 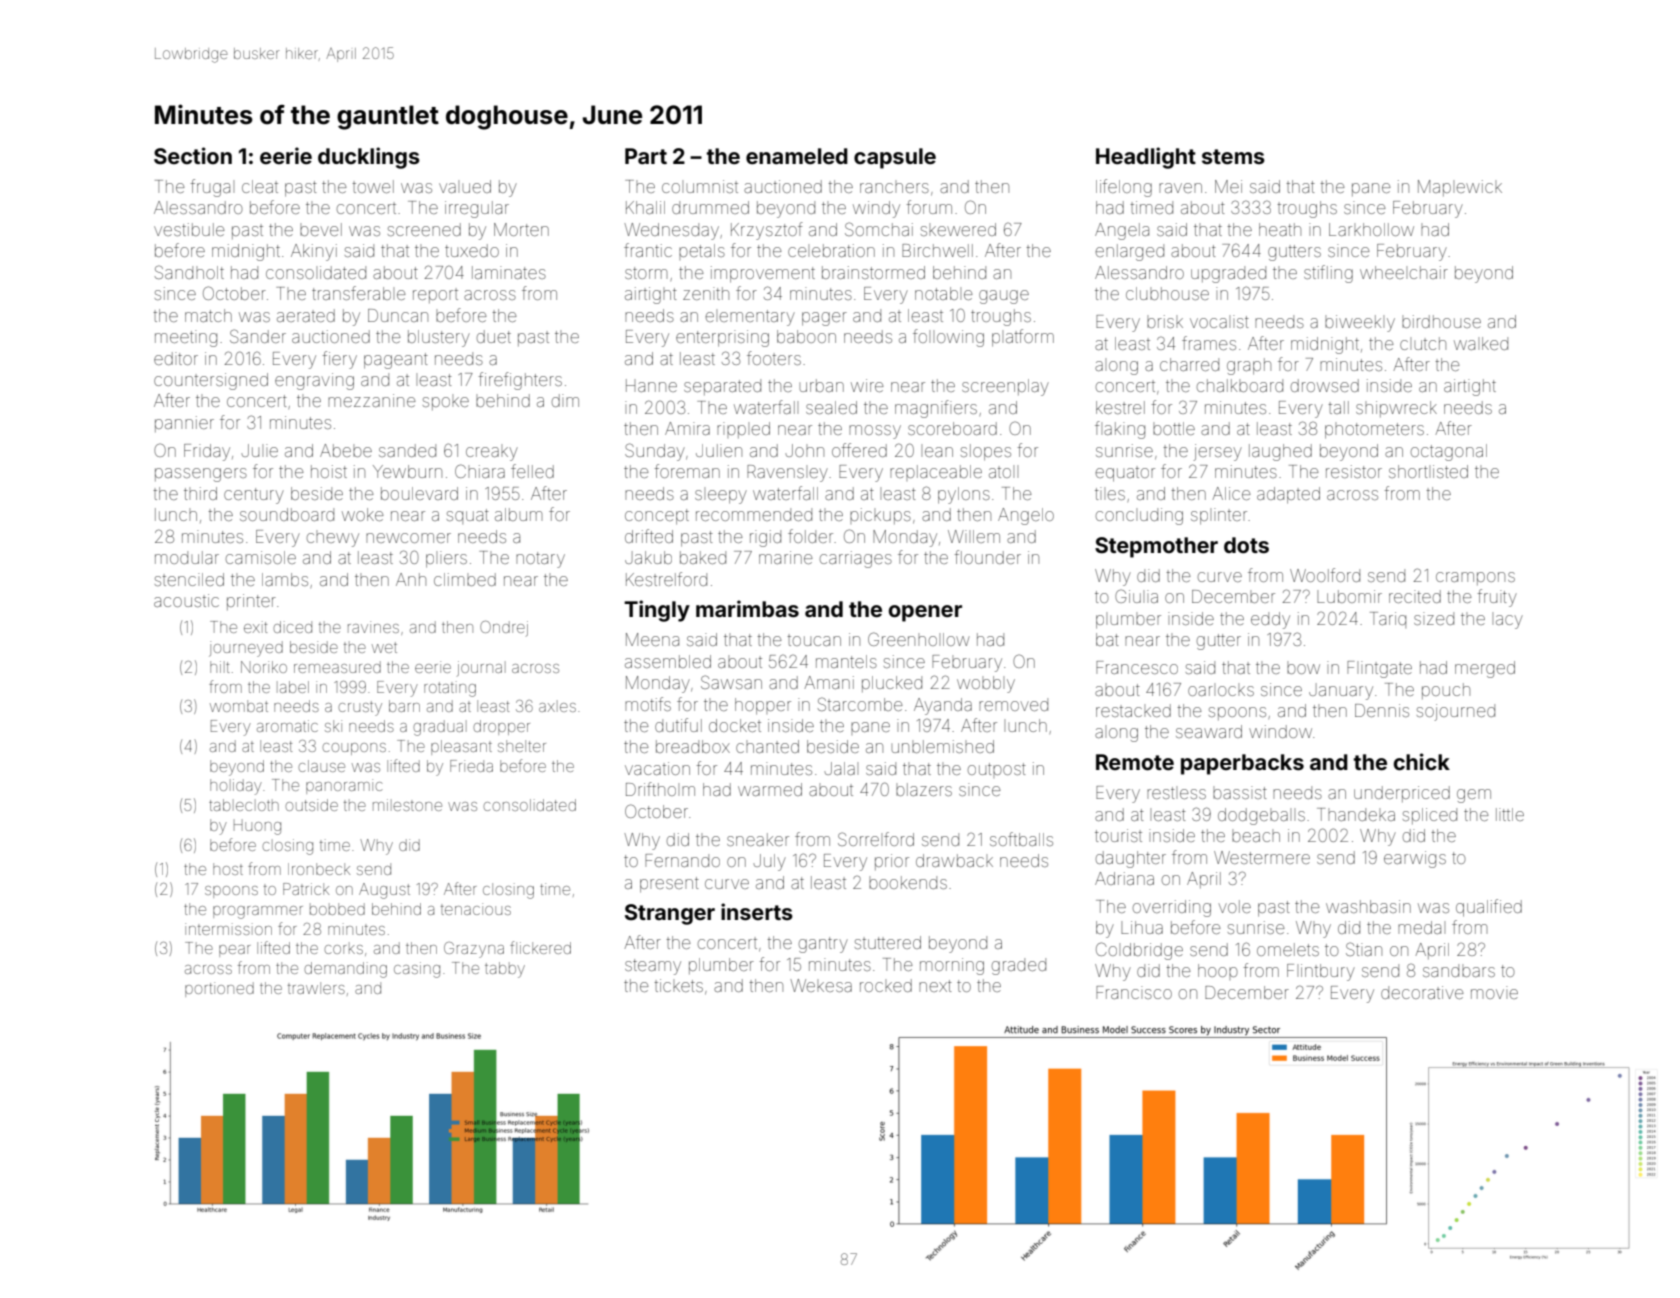 What do you see at coordinates (1137, 667) in the page?
I see `Francesco` at bounding box center [1137, 667].
